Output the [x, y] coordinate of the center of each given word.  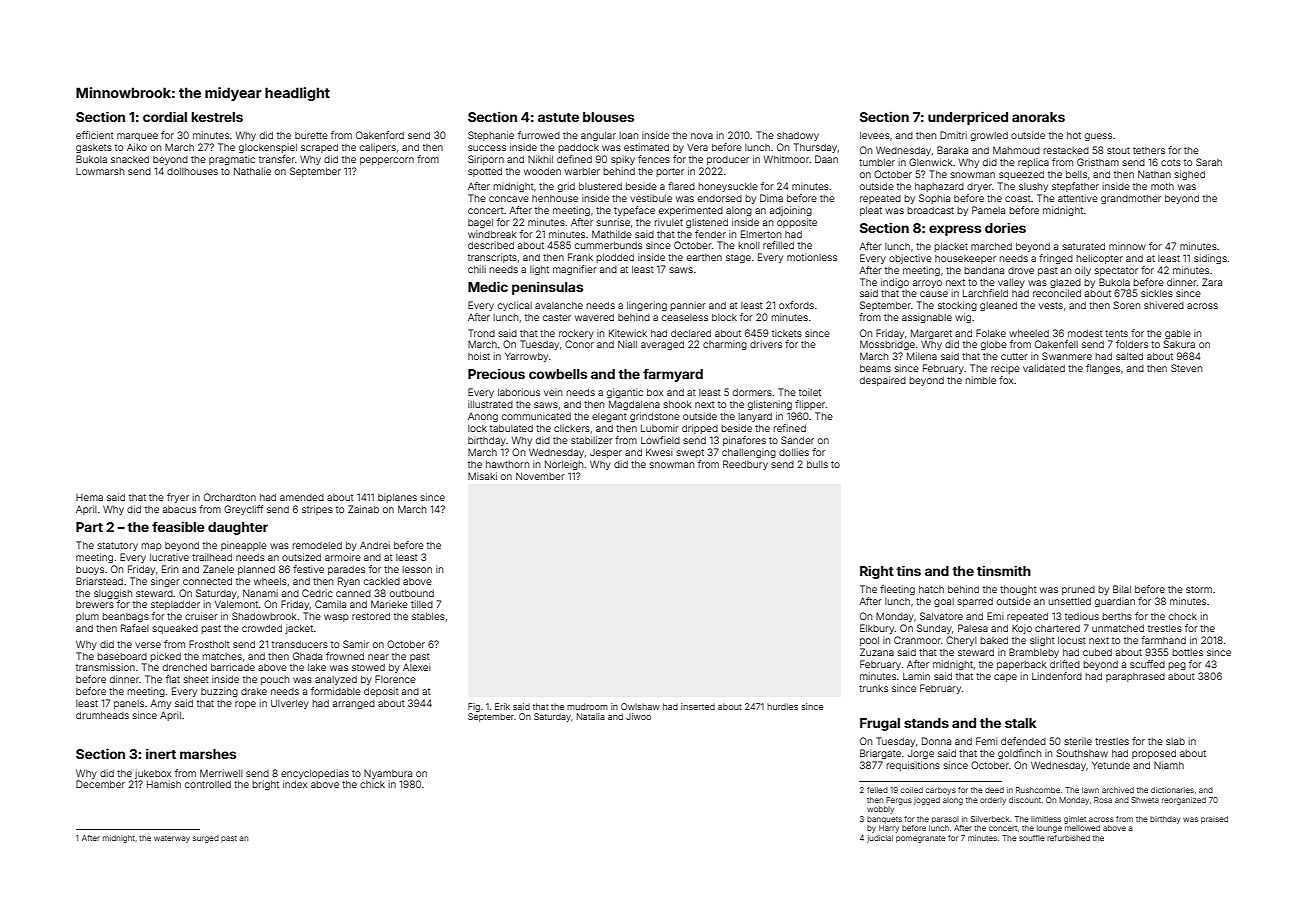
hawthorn [507, 464]
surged [206, 839]
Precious [496, 373]
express [955, 230]
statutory [118, 546]
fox [1006, 380]
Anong [483, 417]
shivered [1164, 305]
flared [681, 186]
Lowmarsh [100, 171]
